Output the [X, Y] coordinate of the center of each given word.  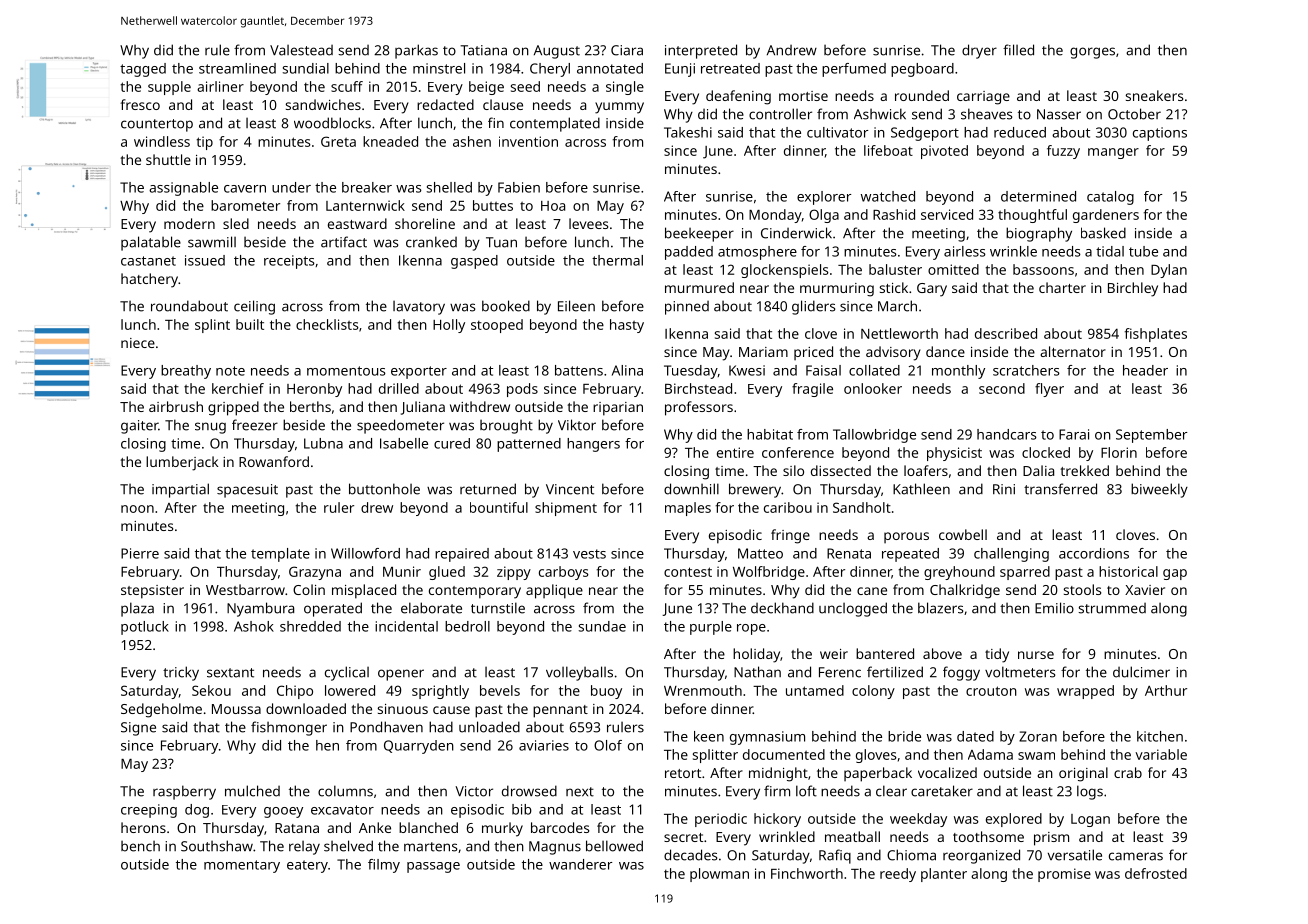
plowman [719, 875]
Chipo [295, 692]
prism [1051, 839]
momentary [242, 866]
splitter [715, 756]
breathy [186, 372]
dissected [841, 470]
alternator [1073, 351]
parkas [416, 51]
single [625, 88]
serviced [947, 214]
